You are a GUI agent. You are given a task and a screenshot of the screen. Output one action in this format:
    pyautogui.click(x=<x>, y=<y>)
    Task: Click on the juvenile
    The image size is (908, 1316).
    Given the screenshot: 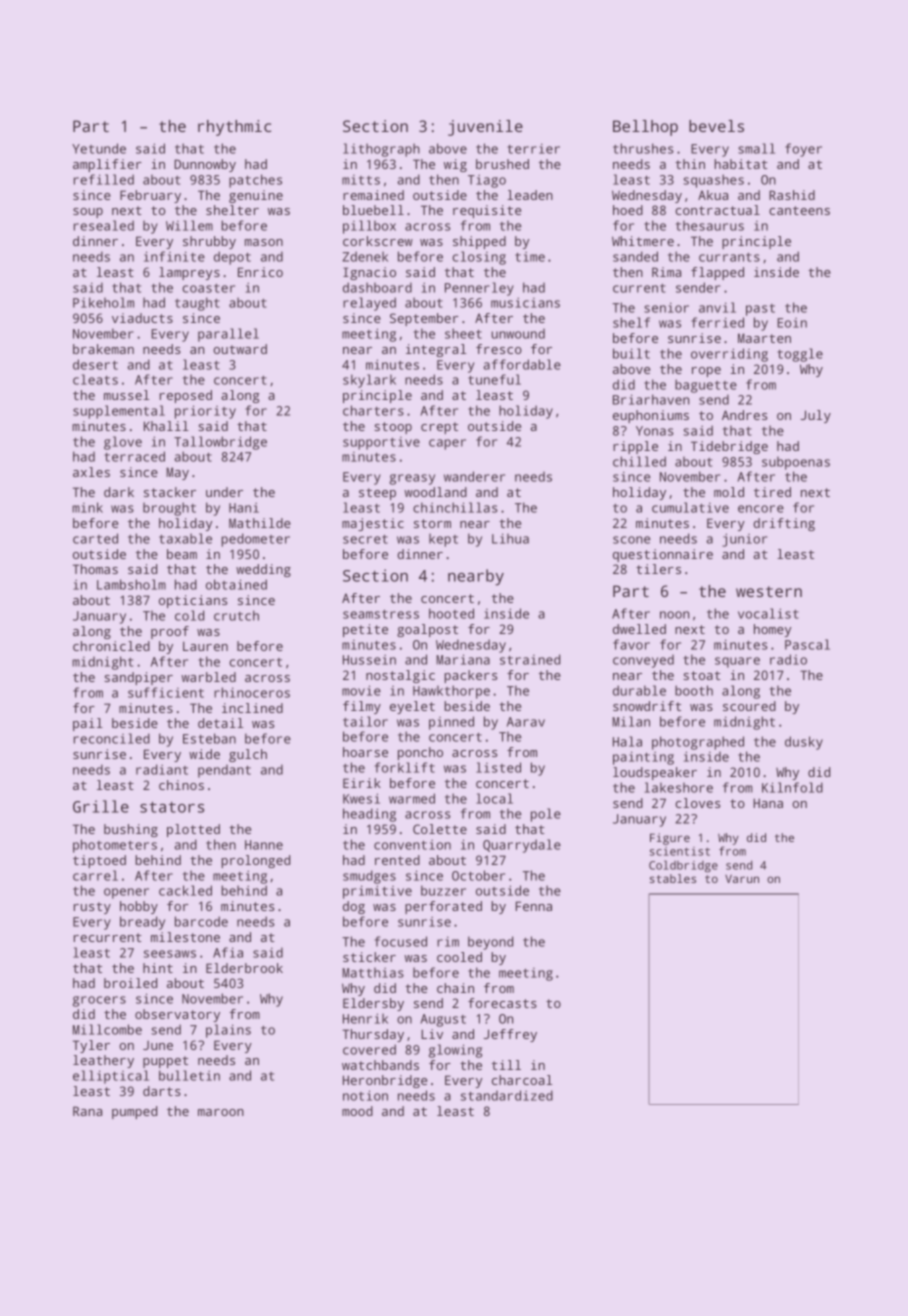 What is the action you would take?
    pyautogui.click(x=485, y=128)
